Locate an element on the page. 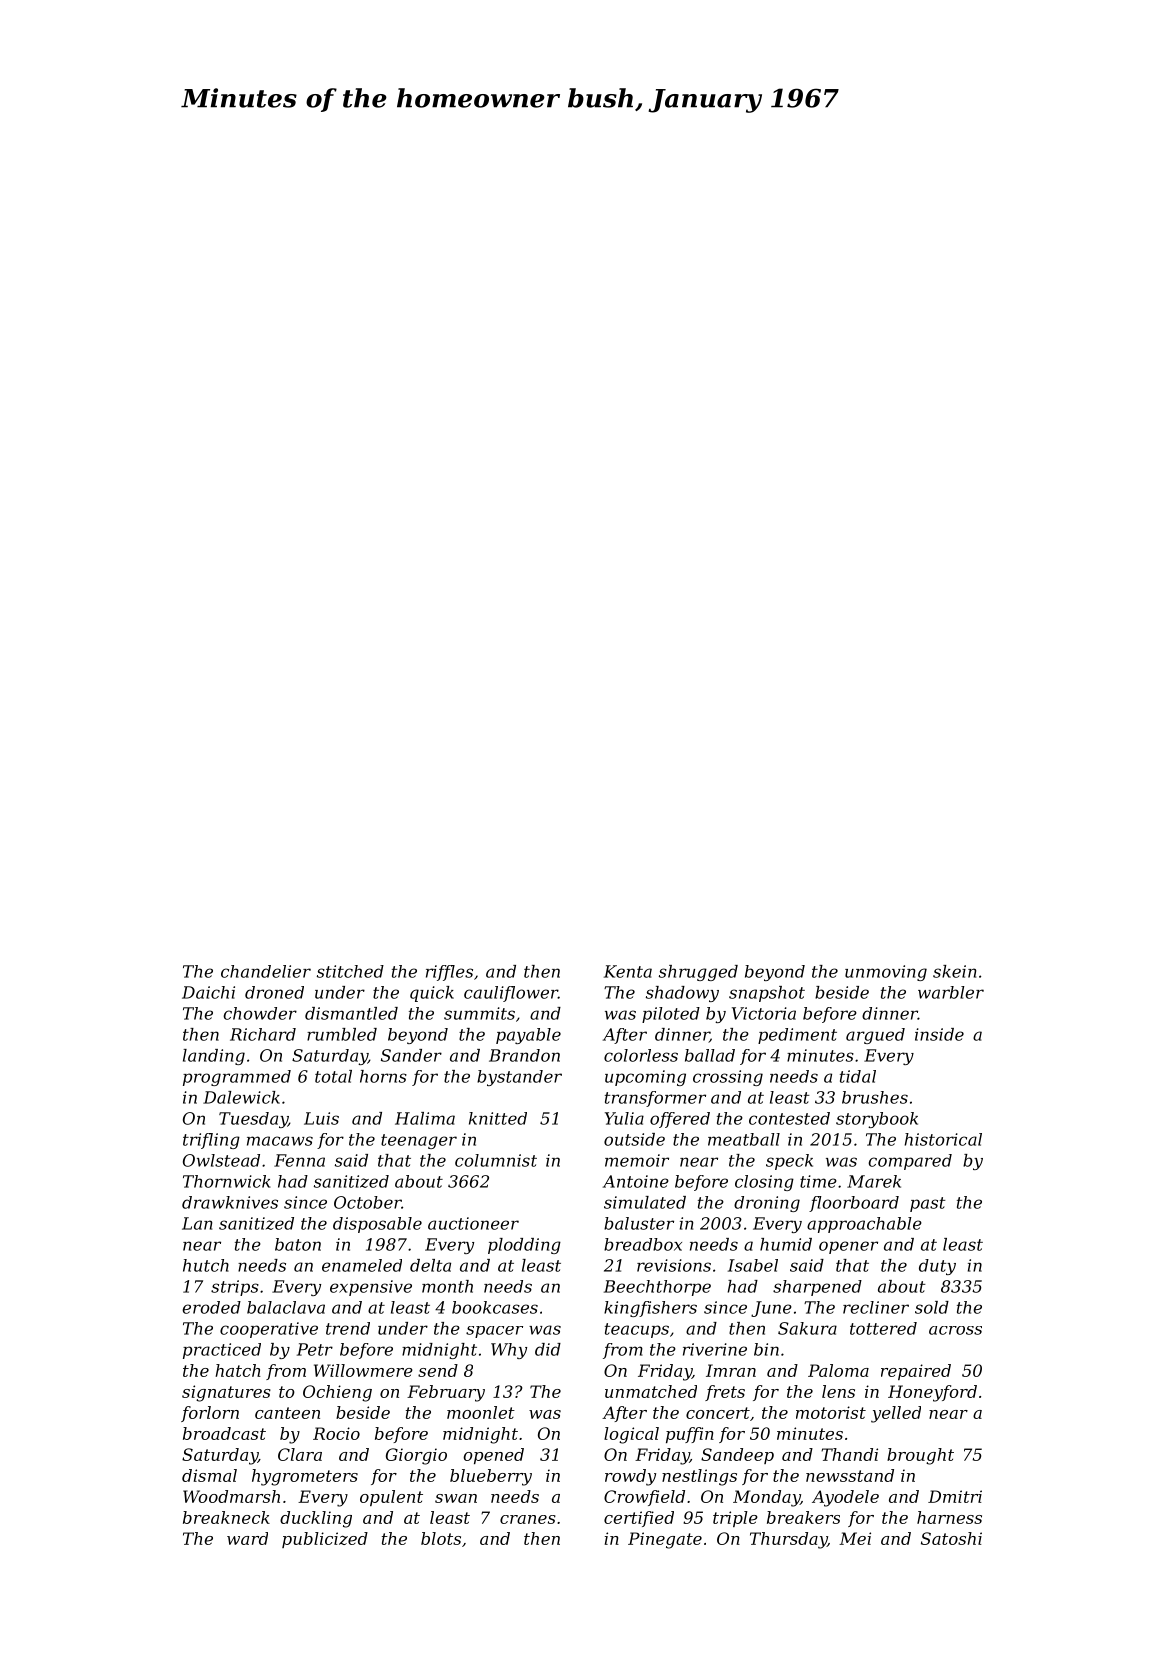 The image size is (1165, 1654). ward is located at coordinates (247, 1538).
